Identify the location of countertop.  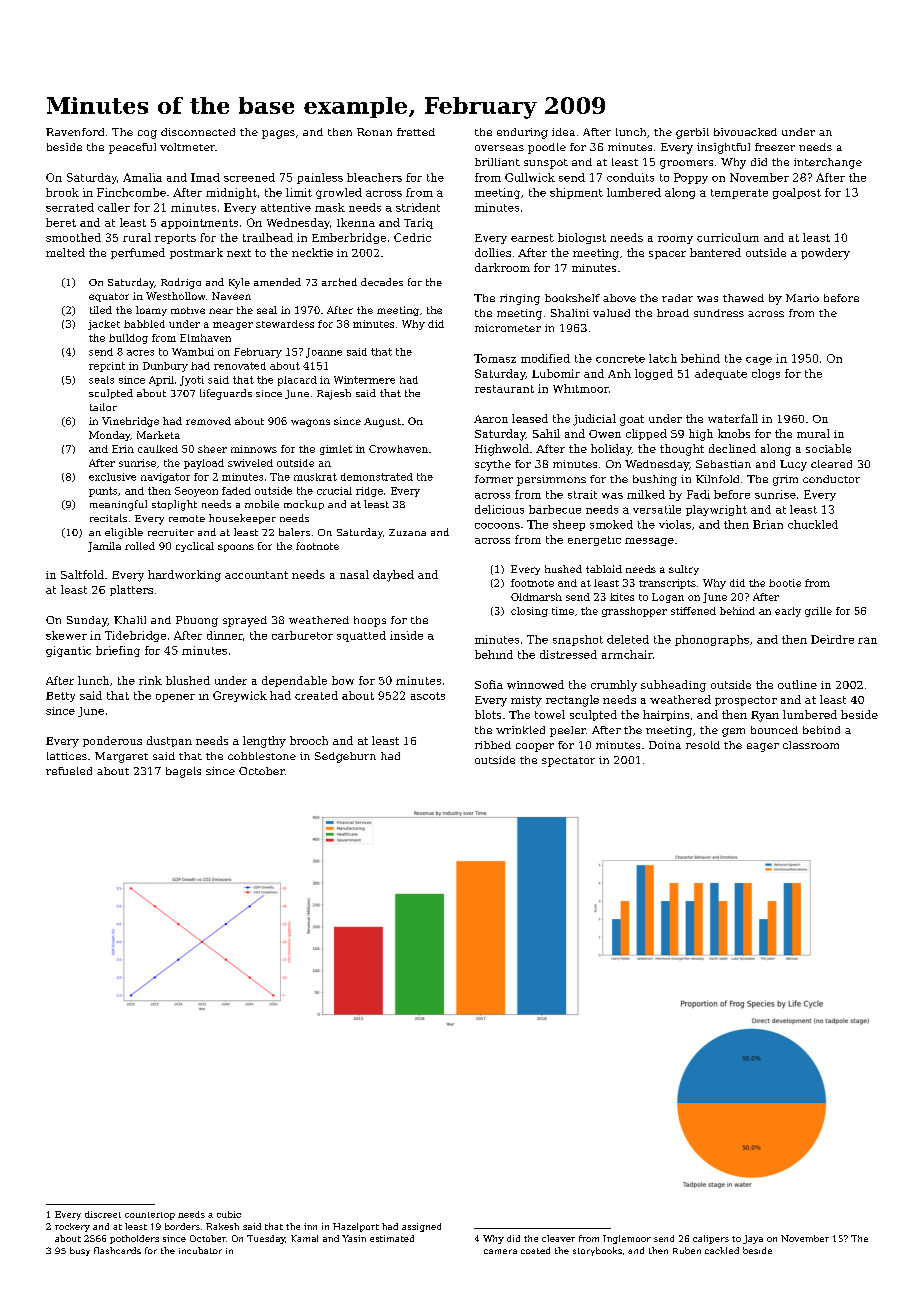
(150, 1216).
